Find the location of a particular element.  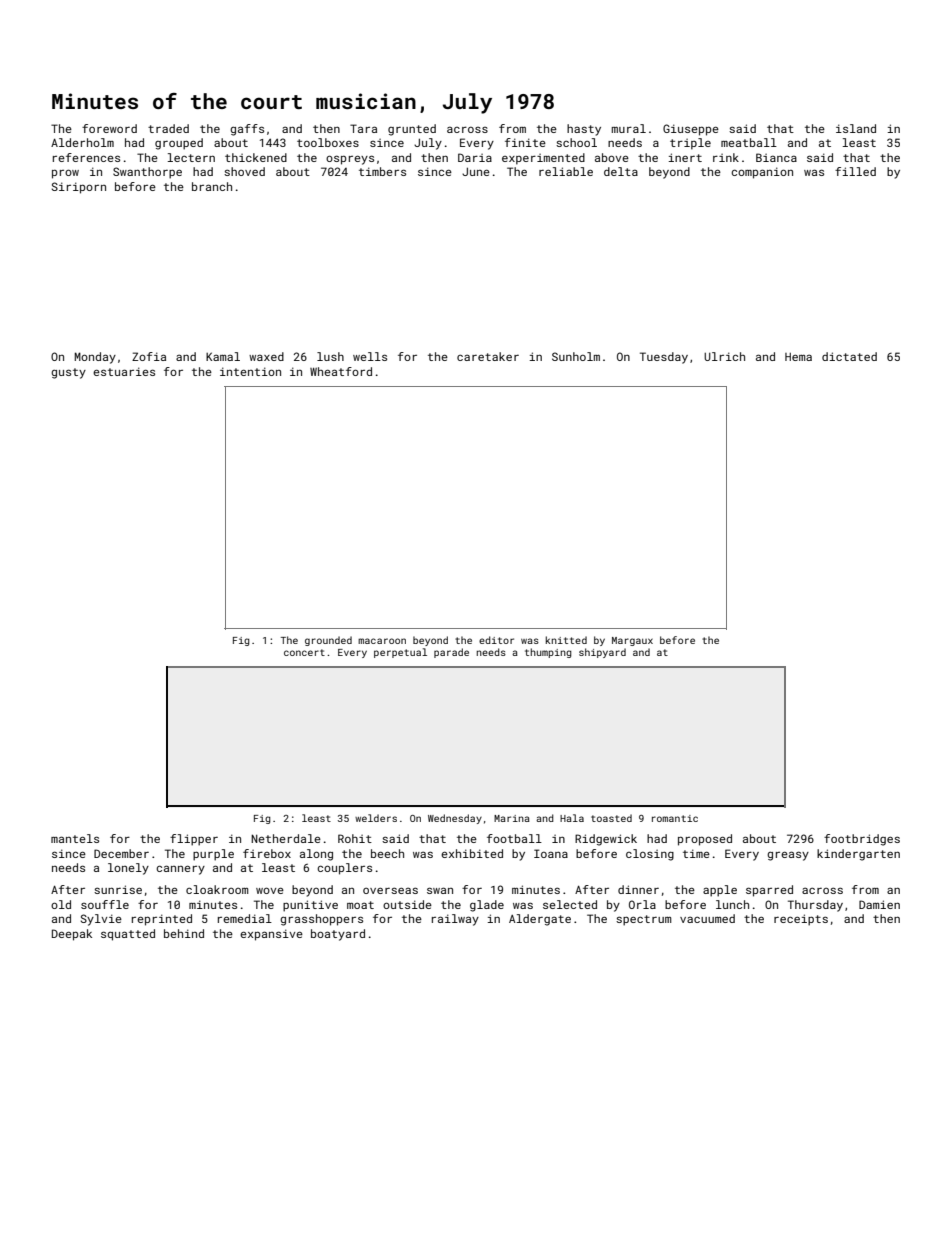

shipyard is located at coordinates (602, 653).
